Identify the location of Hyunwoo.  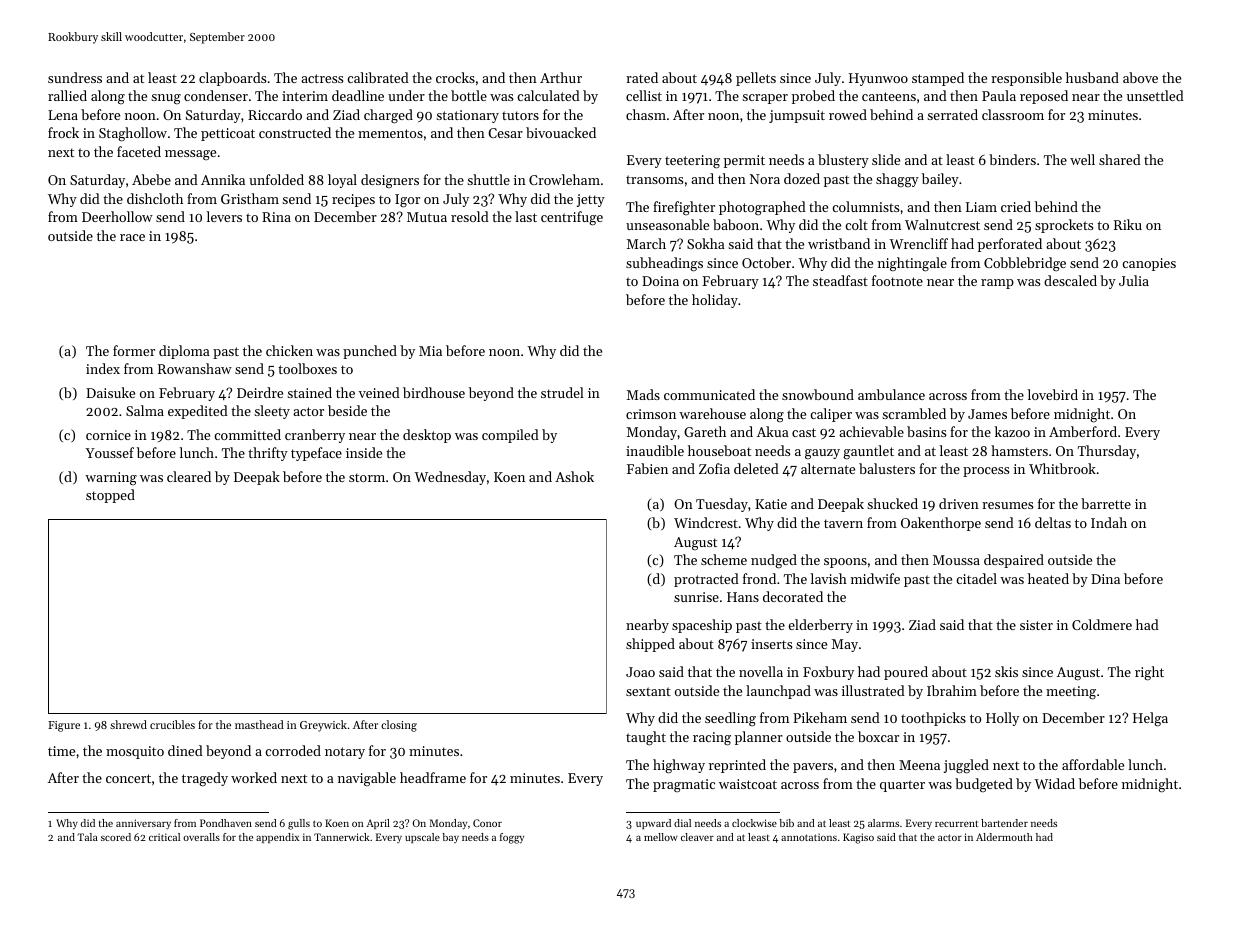
(878, 79).
